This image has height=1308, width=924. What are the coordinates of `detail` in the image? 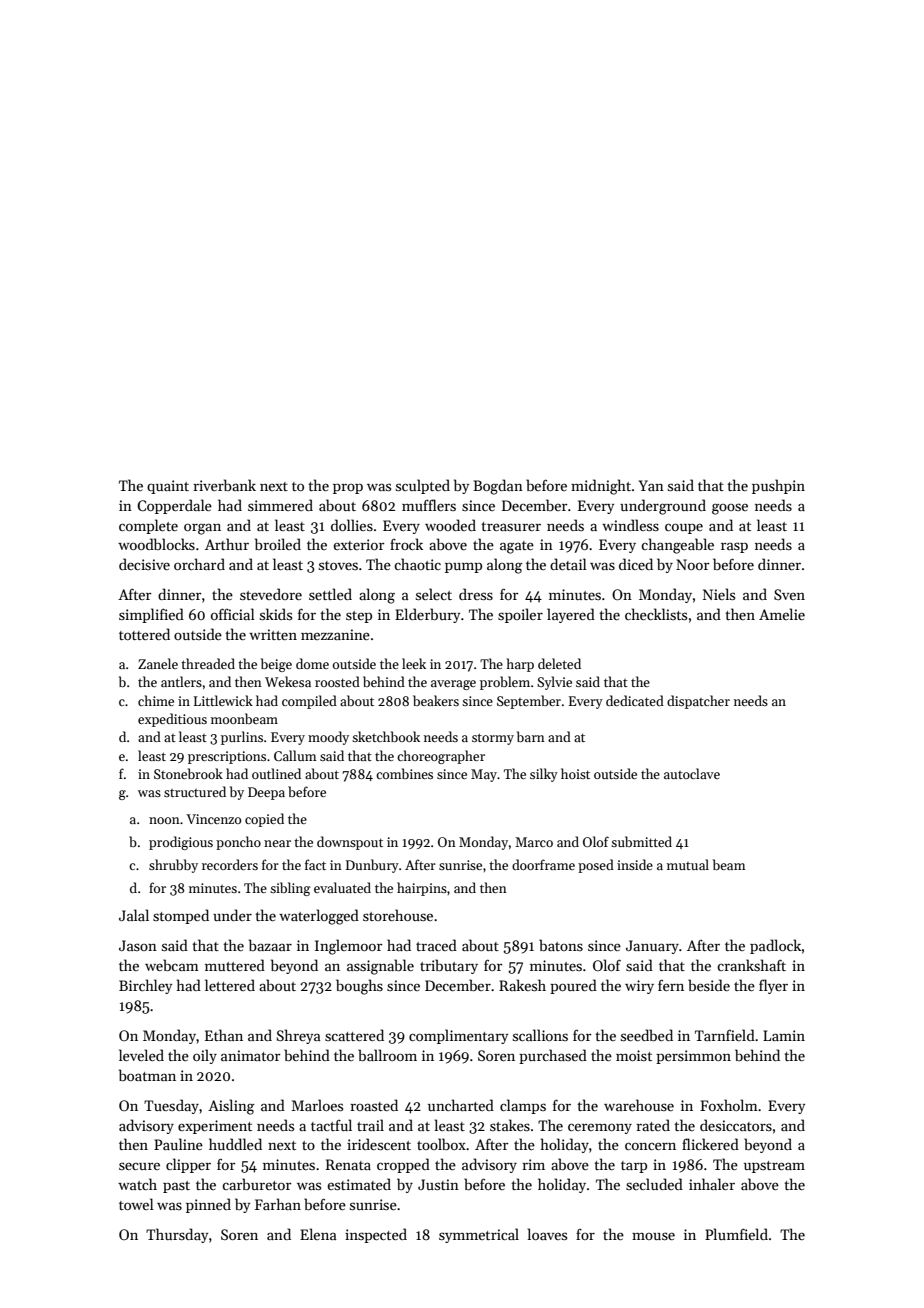 It's located at (568, 564).
